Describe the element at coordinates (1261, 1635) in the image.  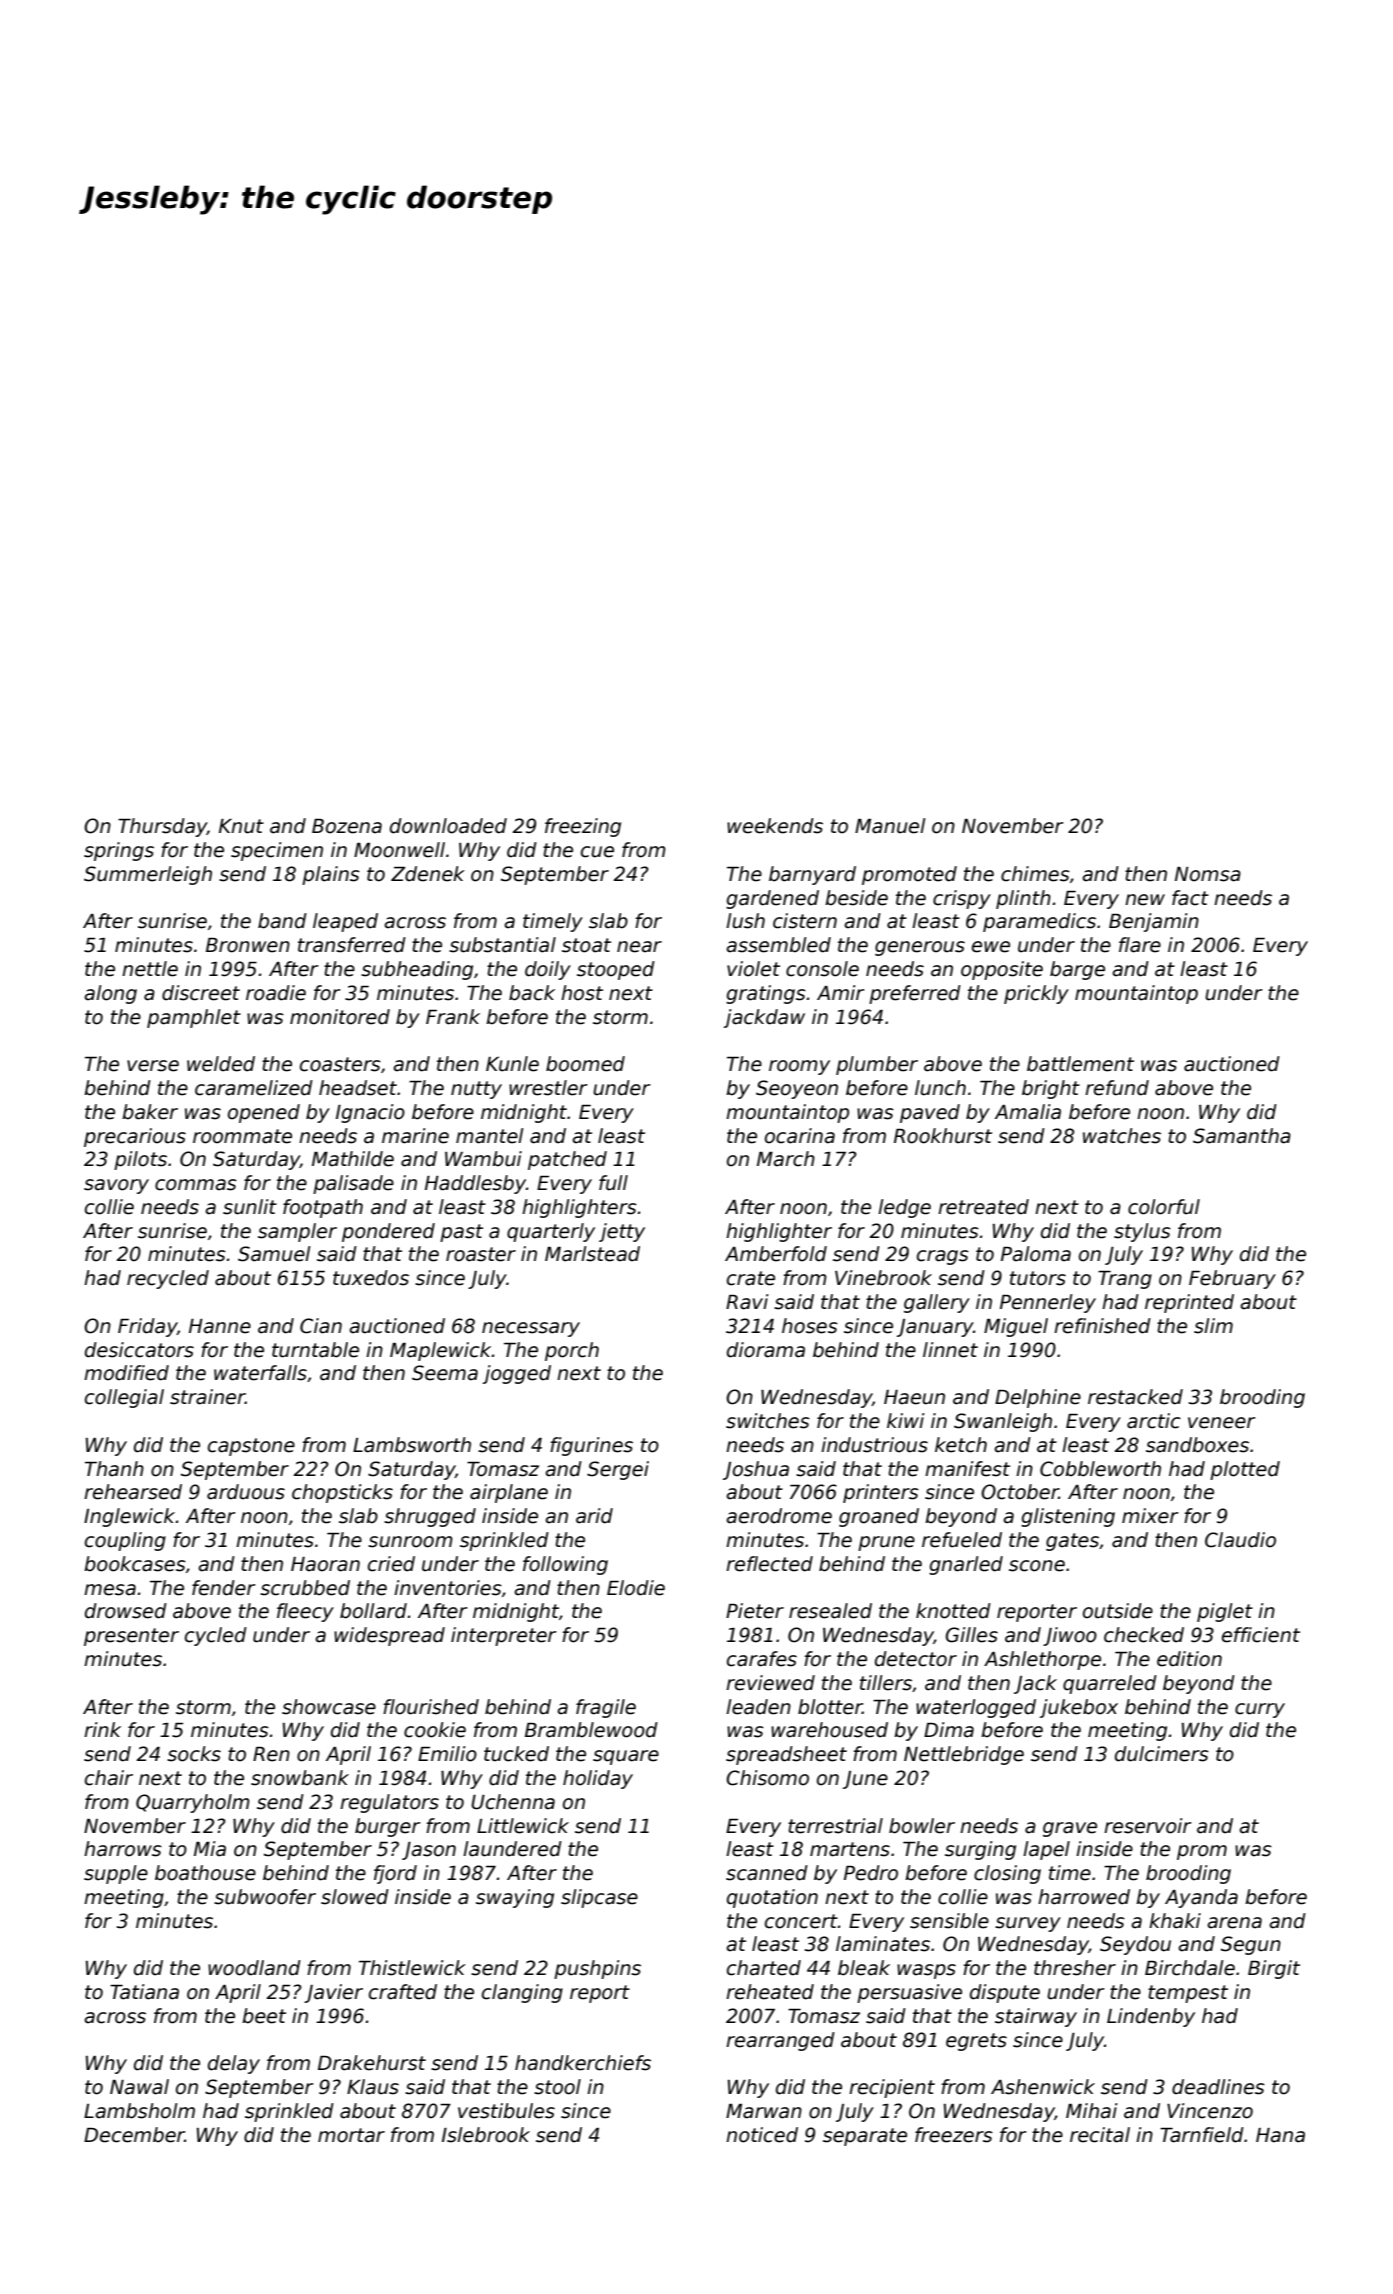
I see `efficient` at that location.
